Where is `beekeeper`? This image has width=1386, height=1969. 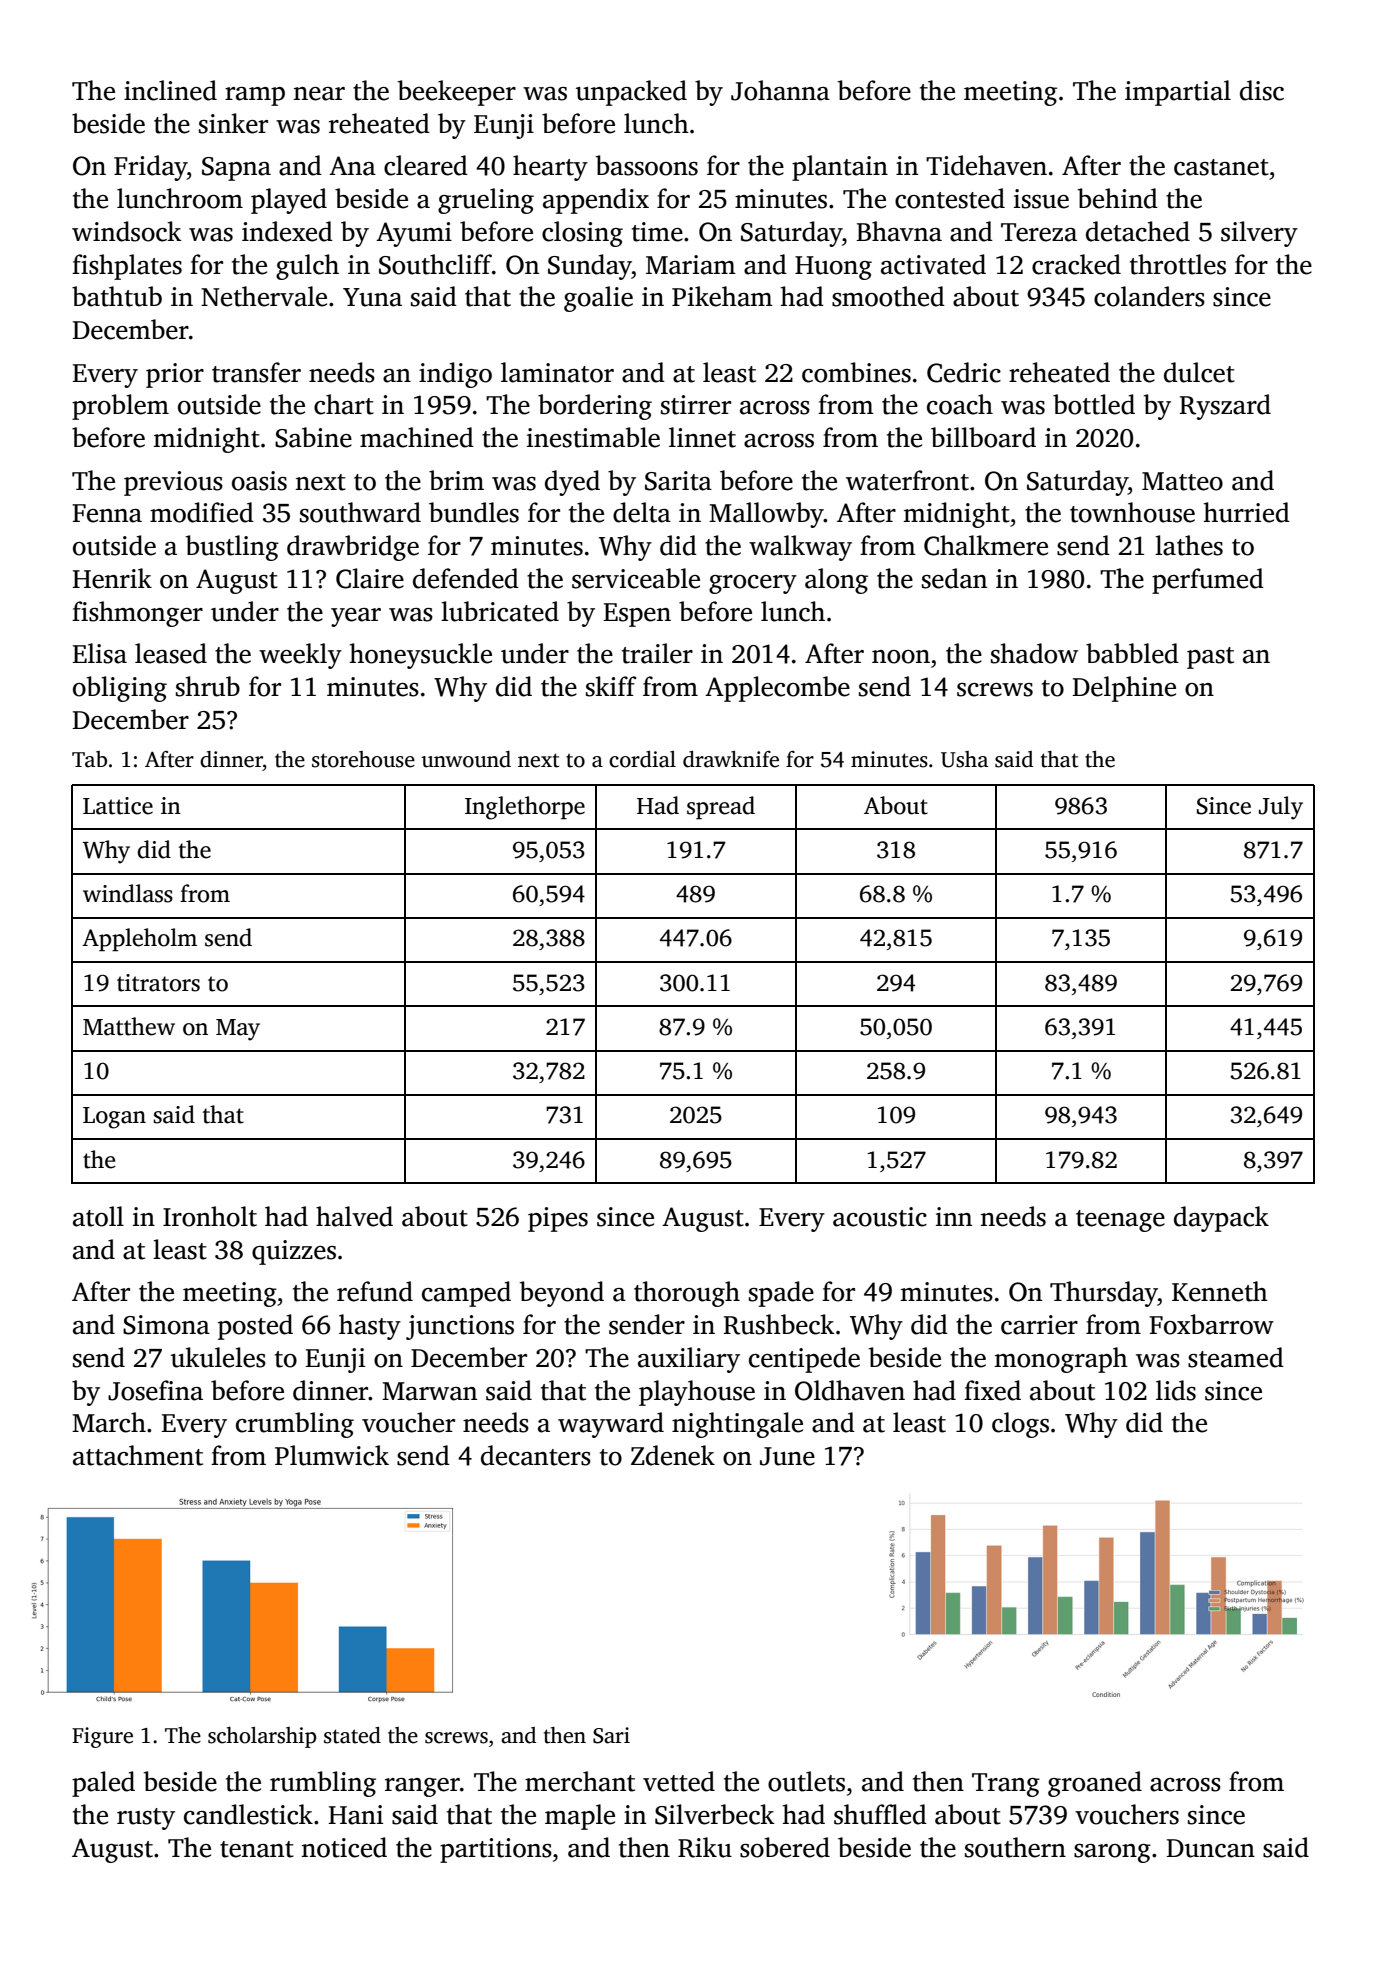 beekeeper is located at coordinates (457, 93).
